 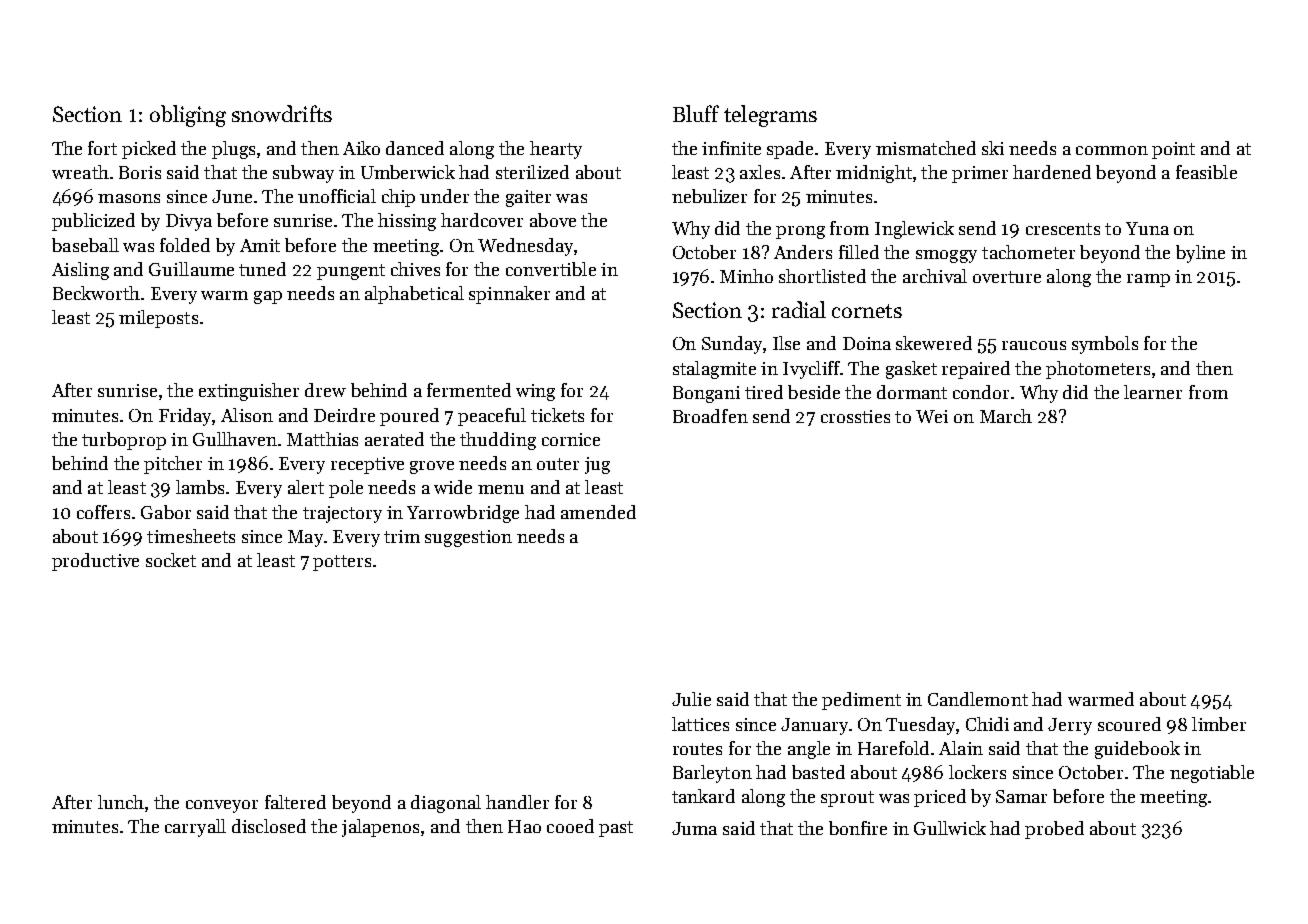 I want to click on limber, so click(x=1219, y=724).
